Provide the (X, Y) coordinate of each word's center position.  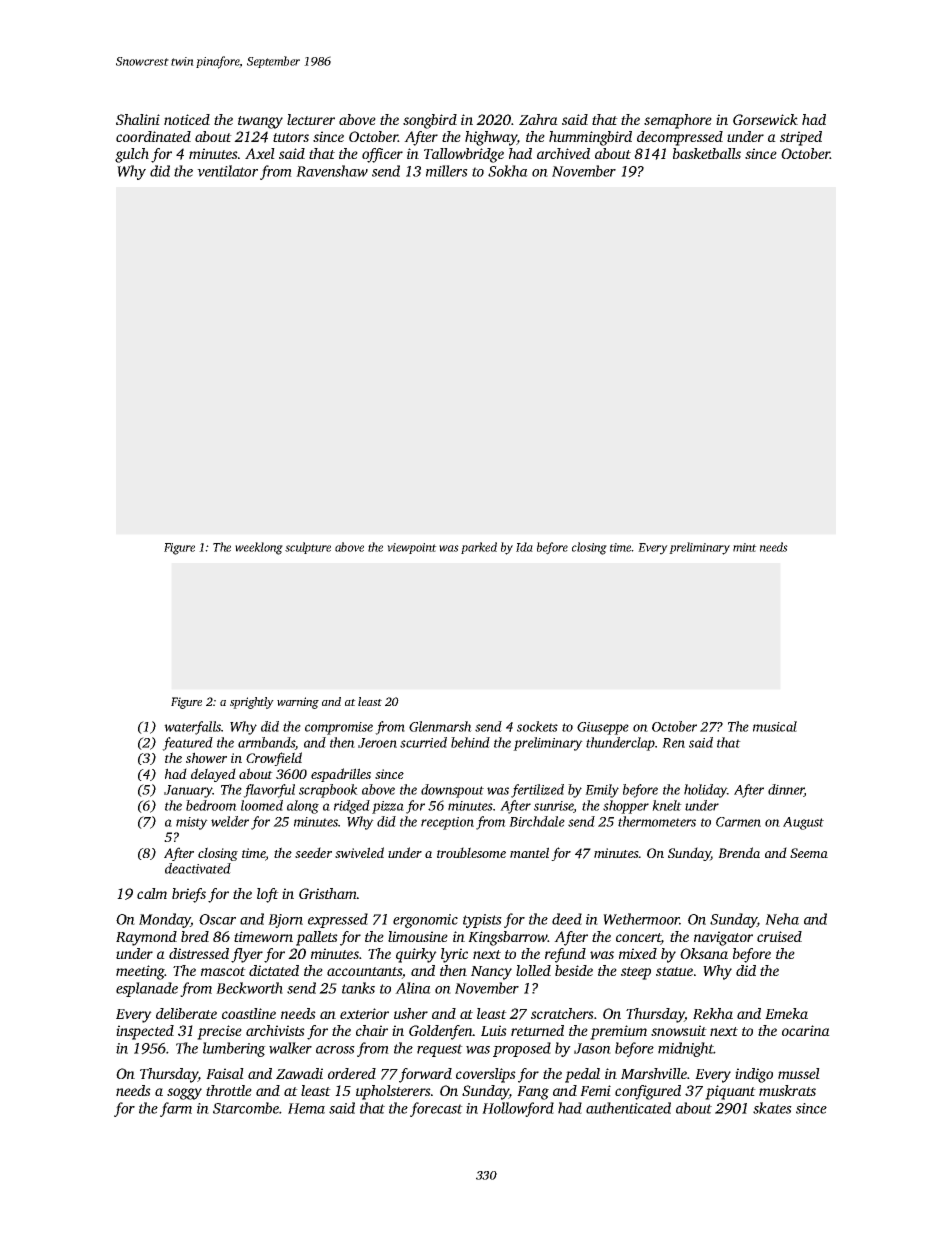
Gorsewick (765, 119)
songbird (430, 121)
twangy (260, 122)
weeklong (259, 548)
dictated (274, 970)
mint (745, 547)
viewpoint (412, 548)
